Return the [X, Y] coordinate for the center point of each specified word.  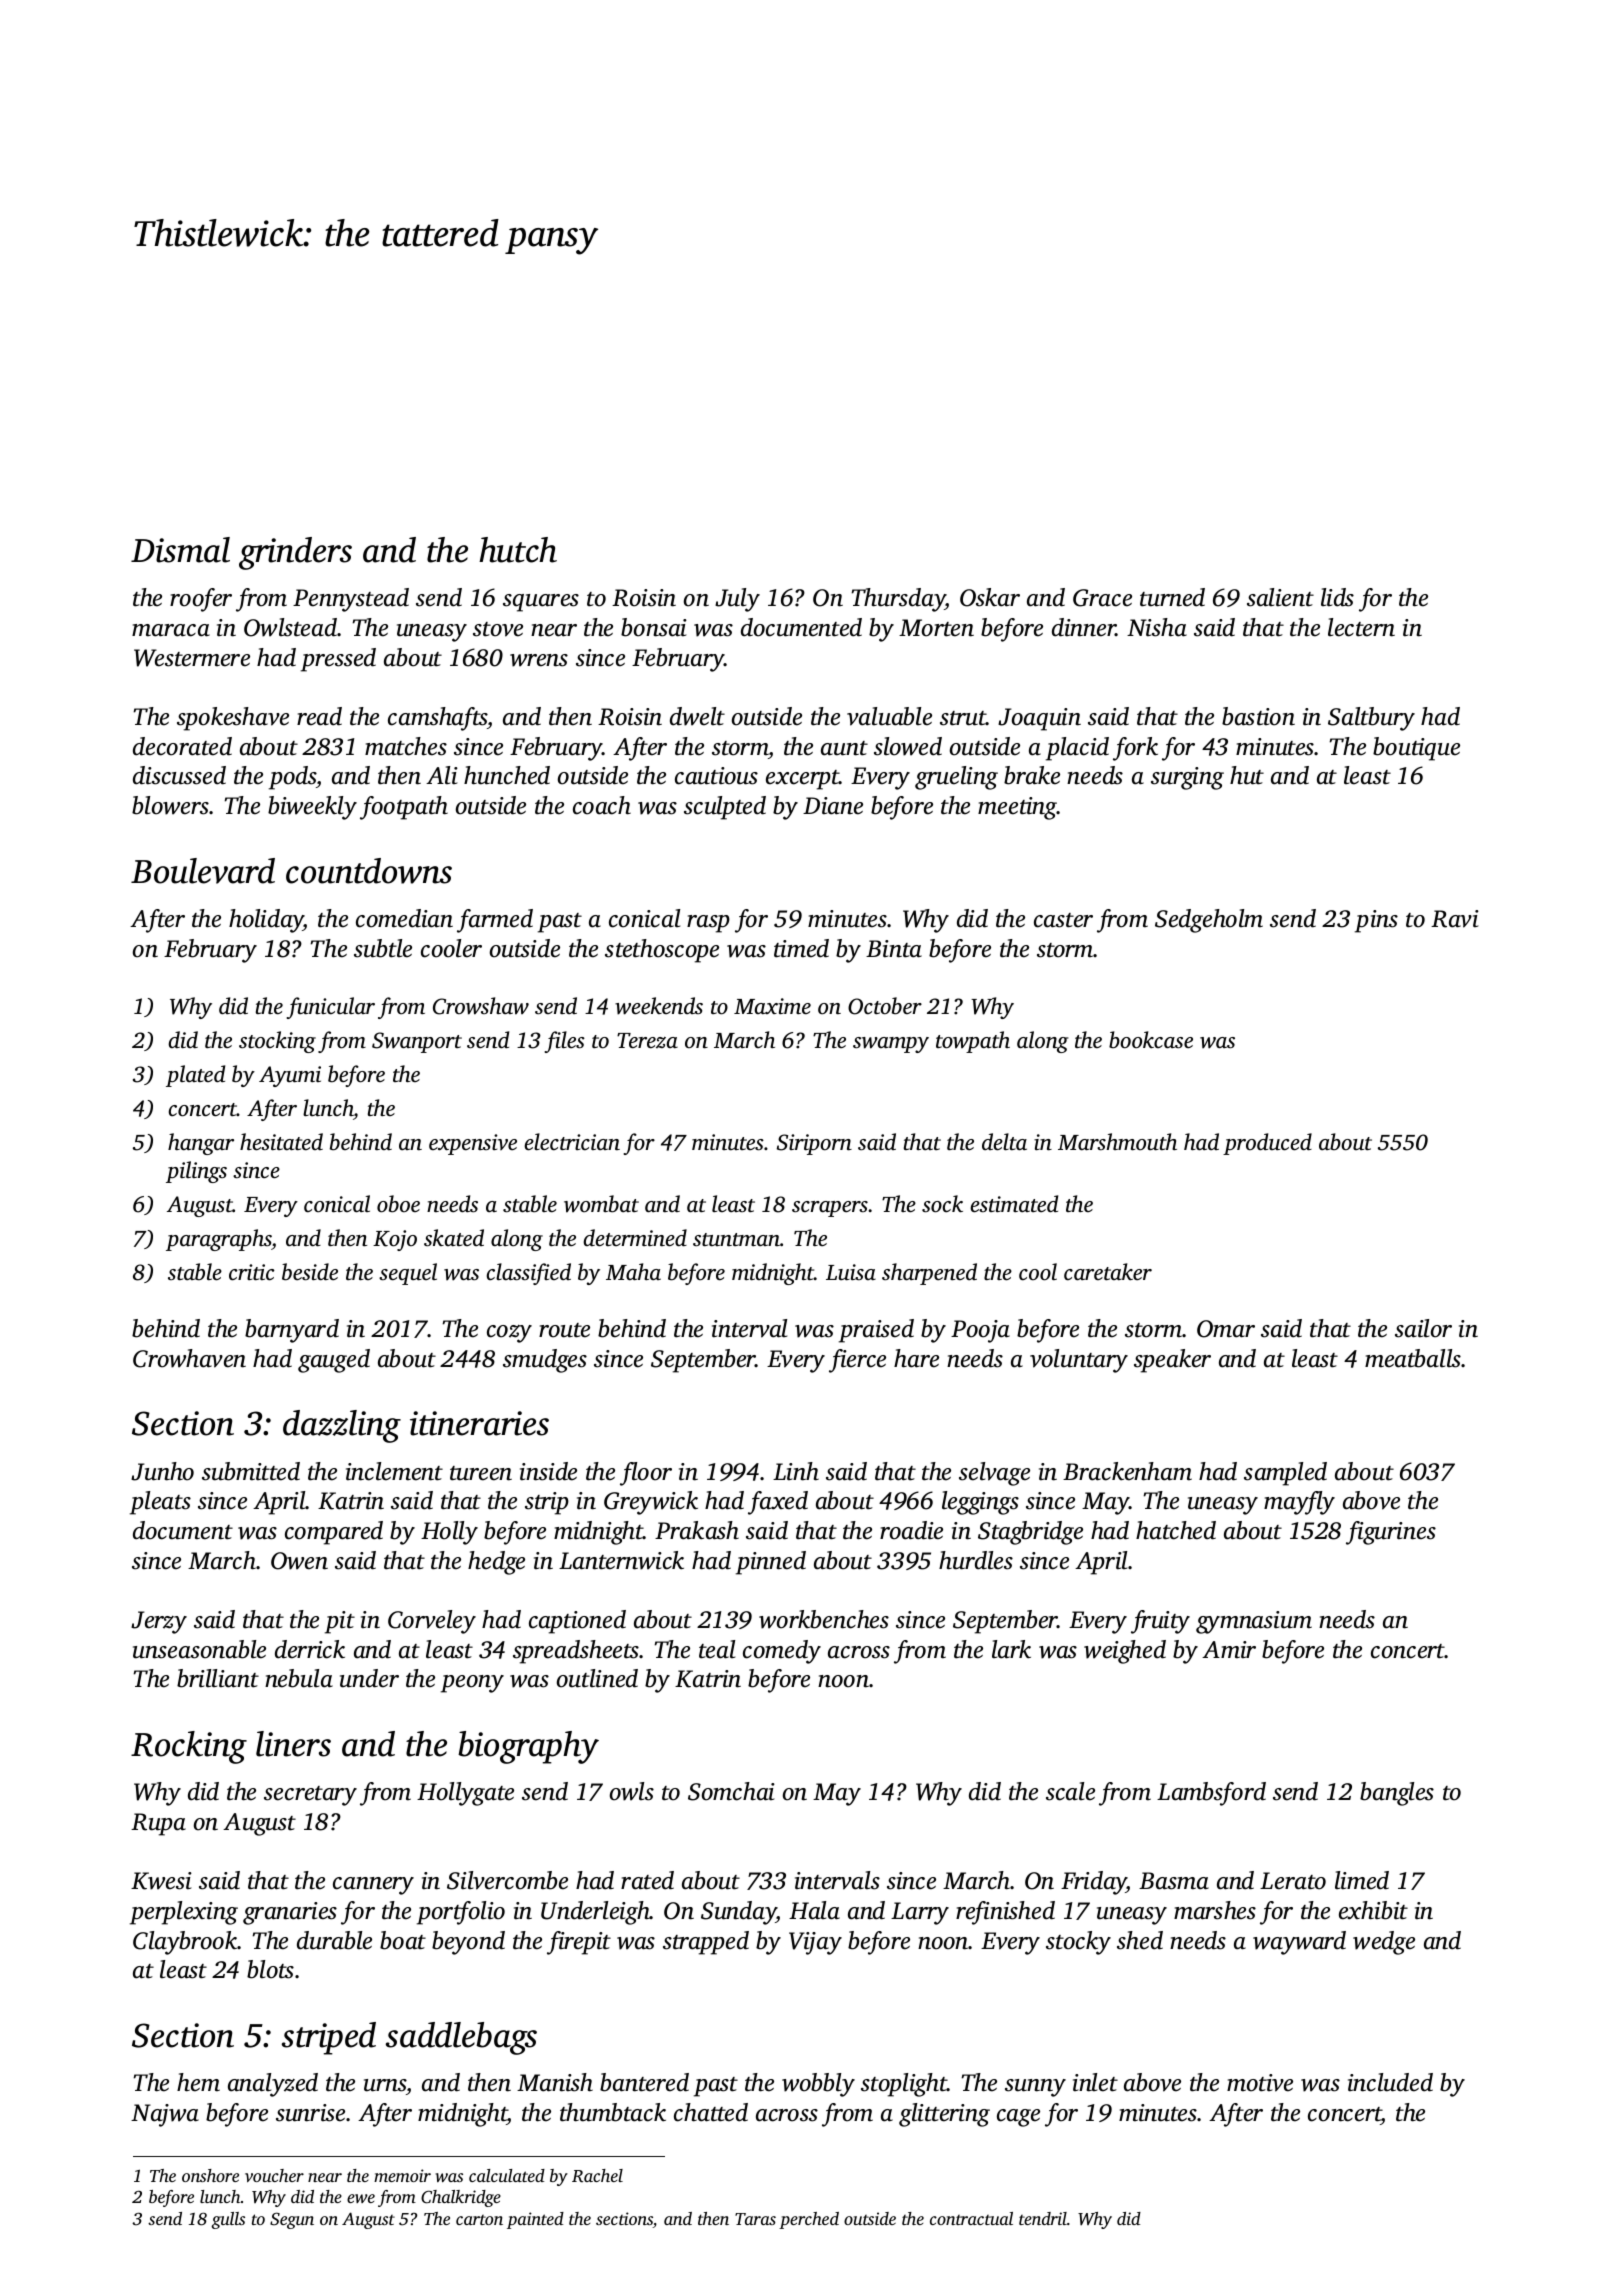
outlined [597, 1678]
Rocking [189, 1747]
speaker [1172, 1361]
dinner [1084, 627]
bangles [1397, 1794]
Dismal [180, 550]
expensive [473, 1144]
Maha [633, 1271]
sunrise [310, 2113]
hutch [518, 550]
